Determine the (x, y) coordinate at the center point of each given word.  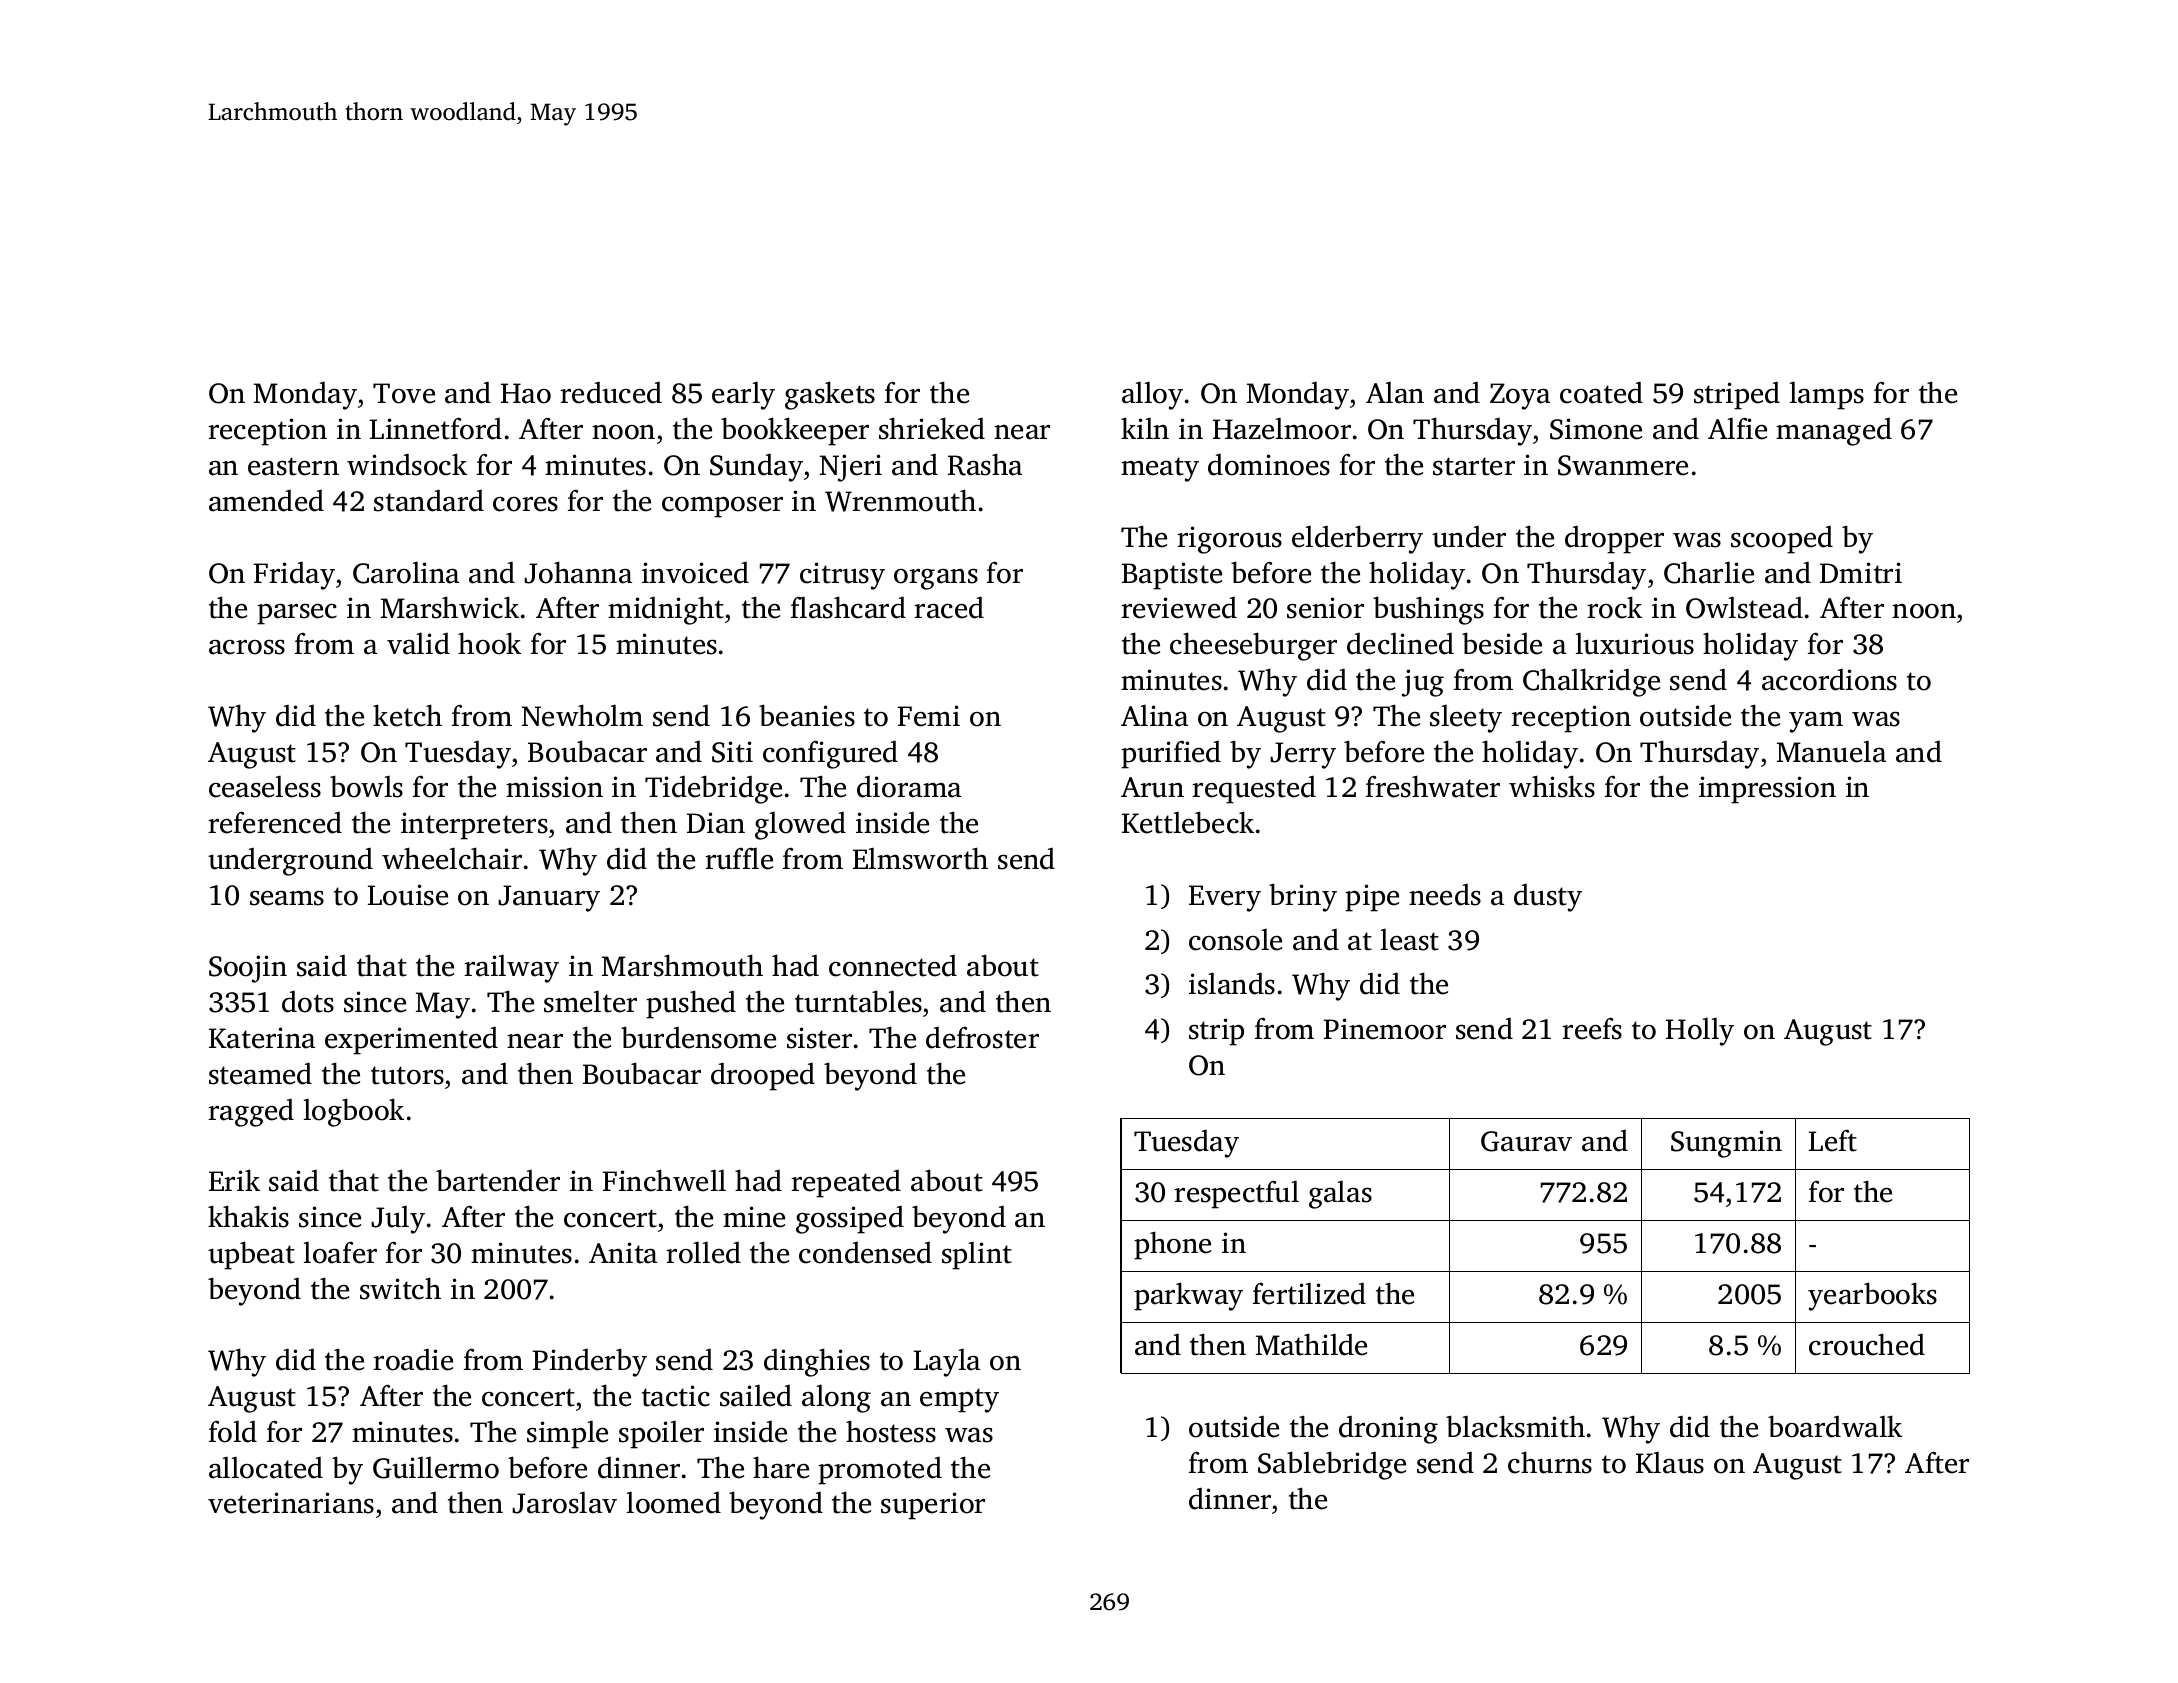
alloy (1152, 395)
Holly (1700, 1031)
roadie (413, 1360)
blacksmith (1515, 1426)
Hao (526, 393)
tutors (407, 1075)
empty (959, 1400)
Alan (1395, 392)
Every (1225, 898)
